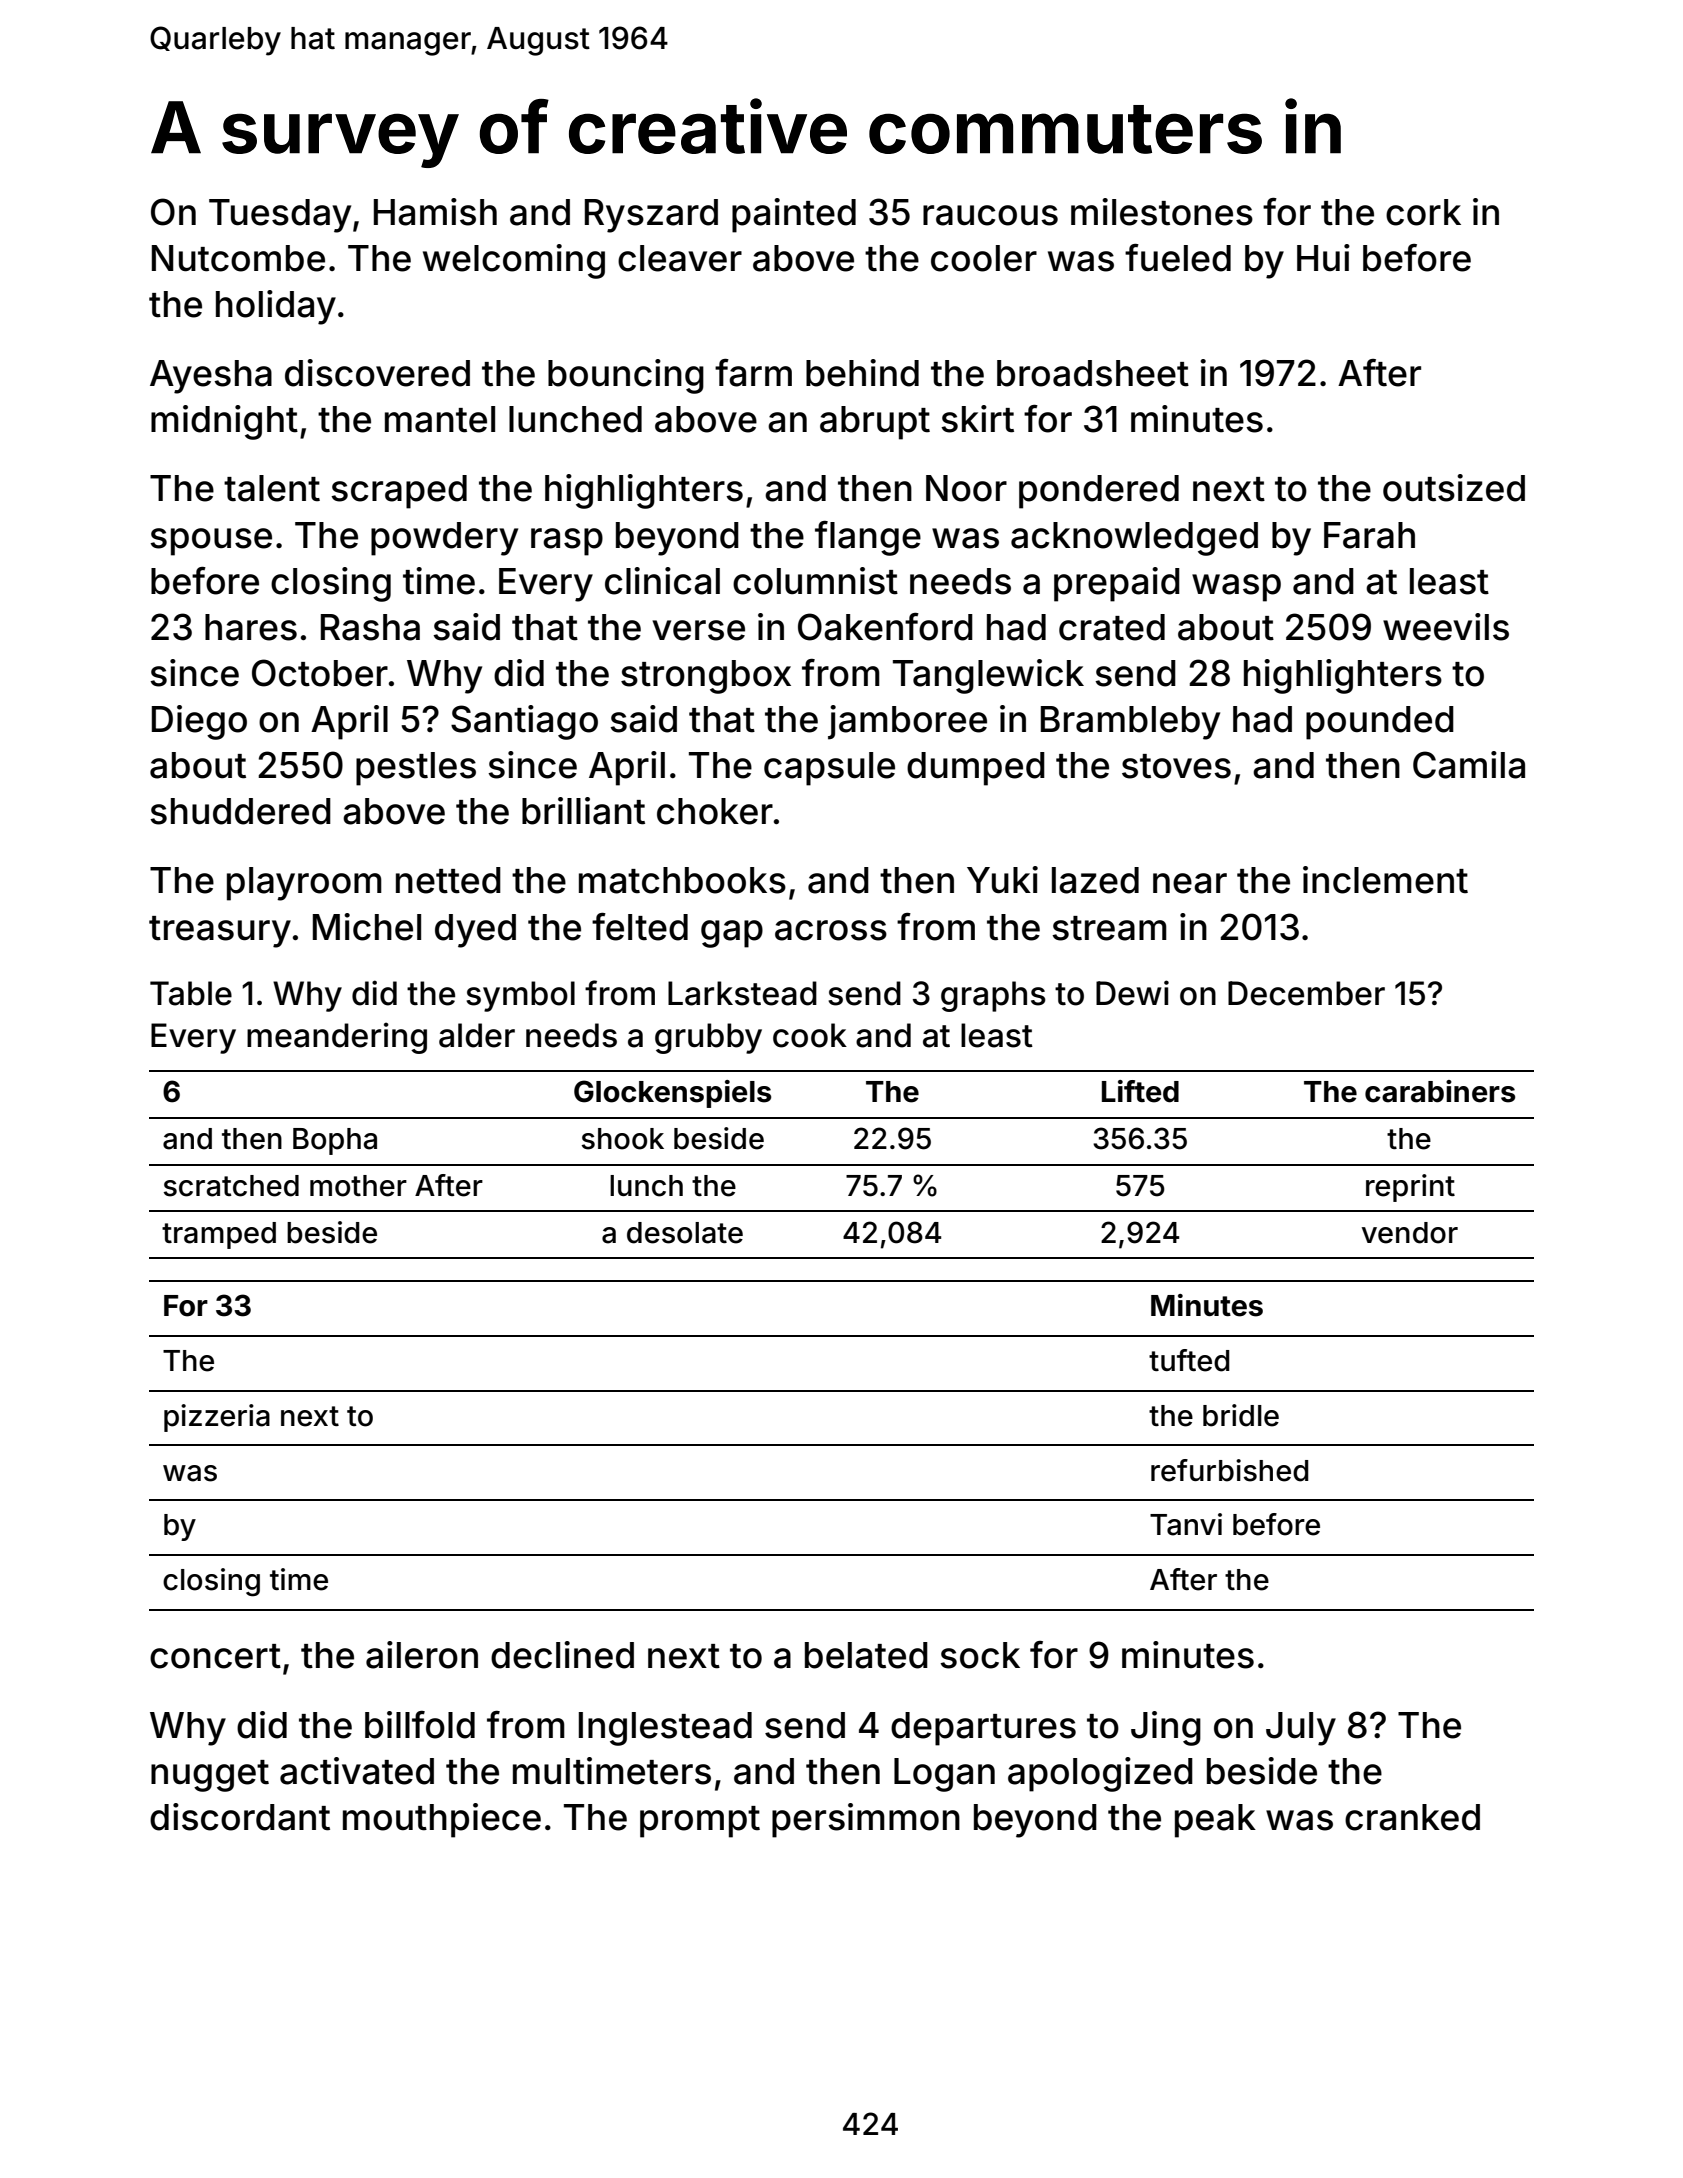 This document has width=1683, height=2178. What do you see at coordinates (422, 1655) in the document?
I see `aileron` at bounding box center [422, 1655].
